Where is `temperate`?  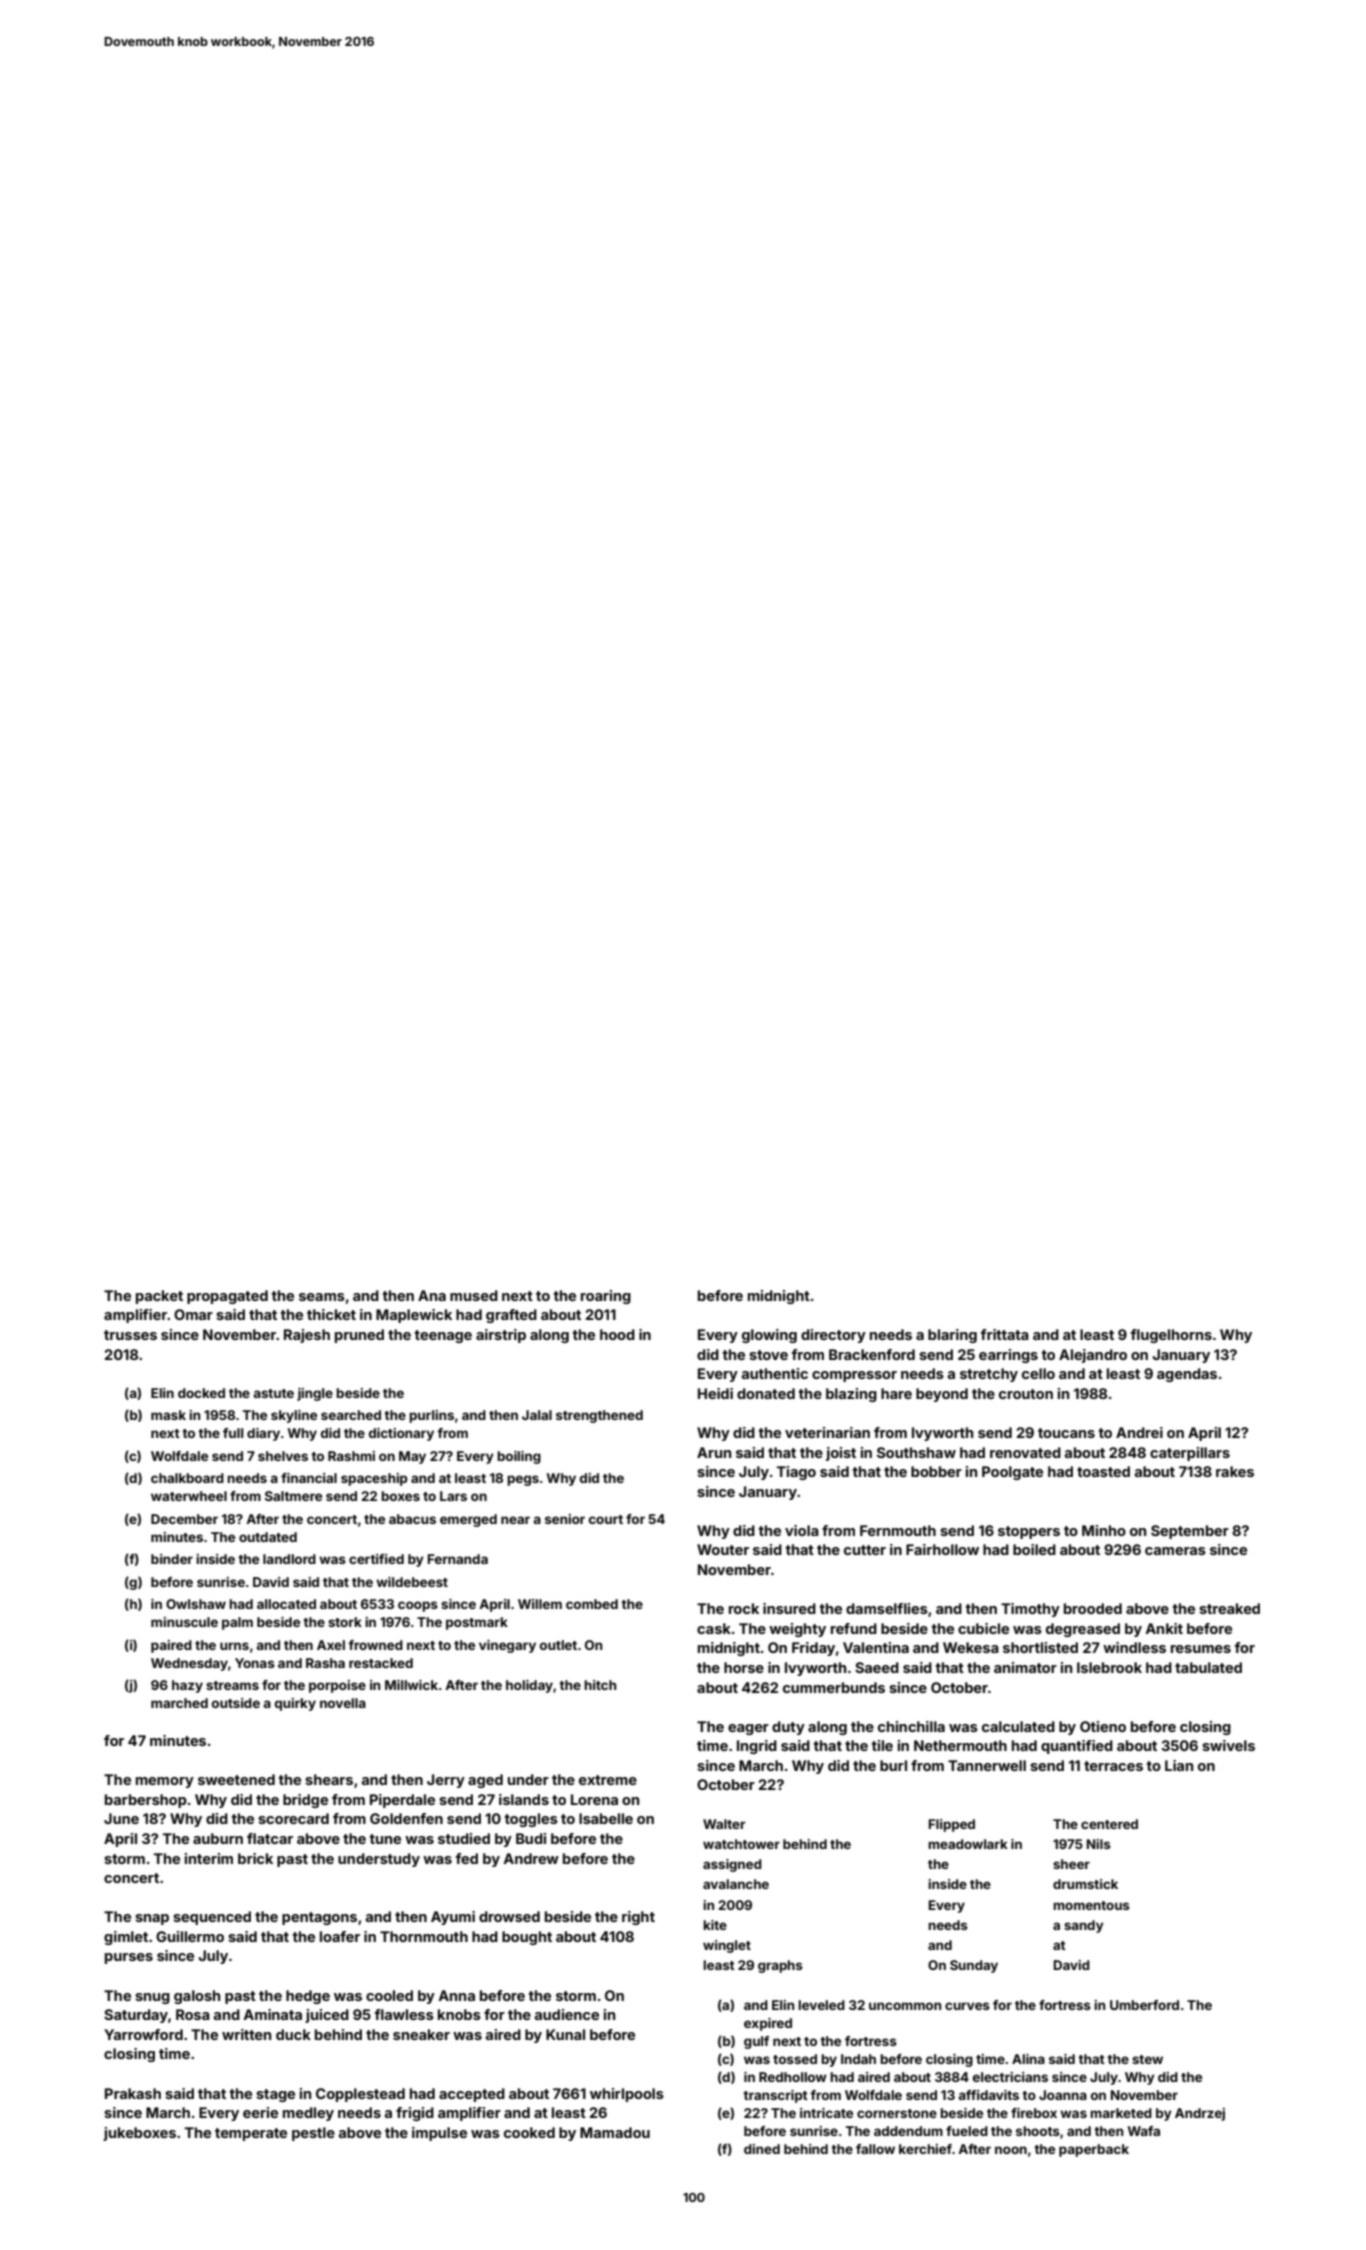
temperate is located at coordinates (251, 2134).
